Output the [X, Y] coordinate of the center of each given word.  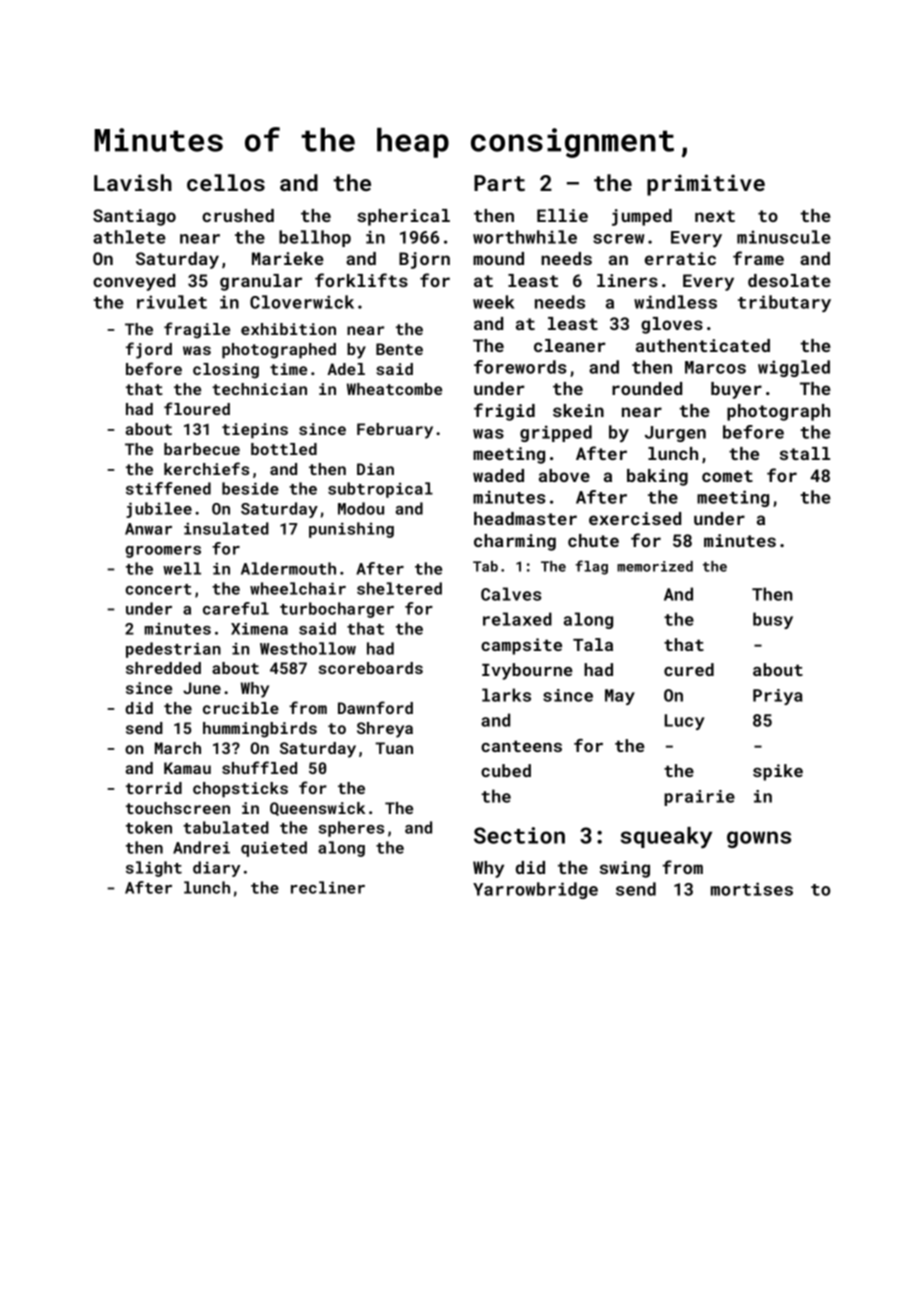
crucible [241, 708]
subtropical [380, 490]
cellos [226, 182]
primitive [706, 185]
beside [250, 488]
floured [197, 408]
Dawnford [375, 707]
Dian [375, 469]
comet [727, 476]
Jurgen [675, 434]
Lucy [684, 722]
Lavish [133, 182]
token [149, 827]
